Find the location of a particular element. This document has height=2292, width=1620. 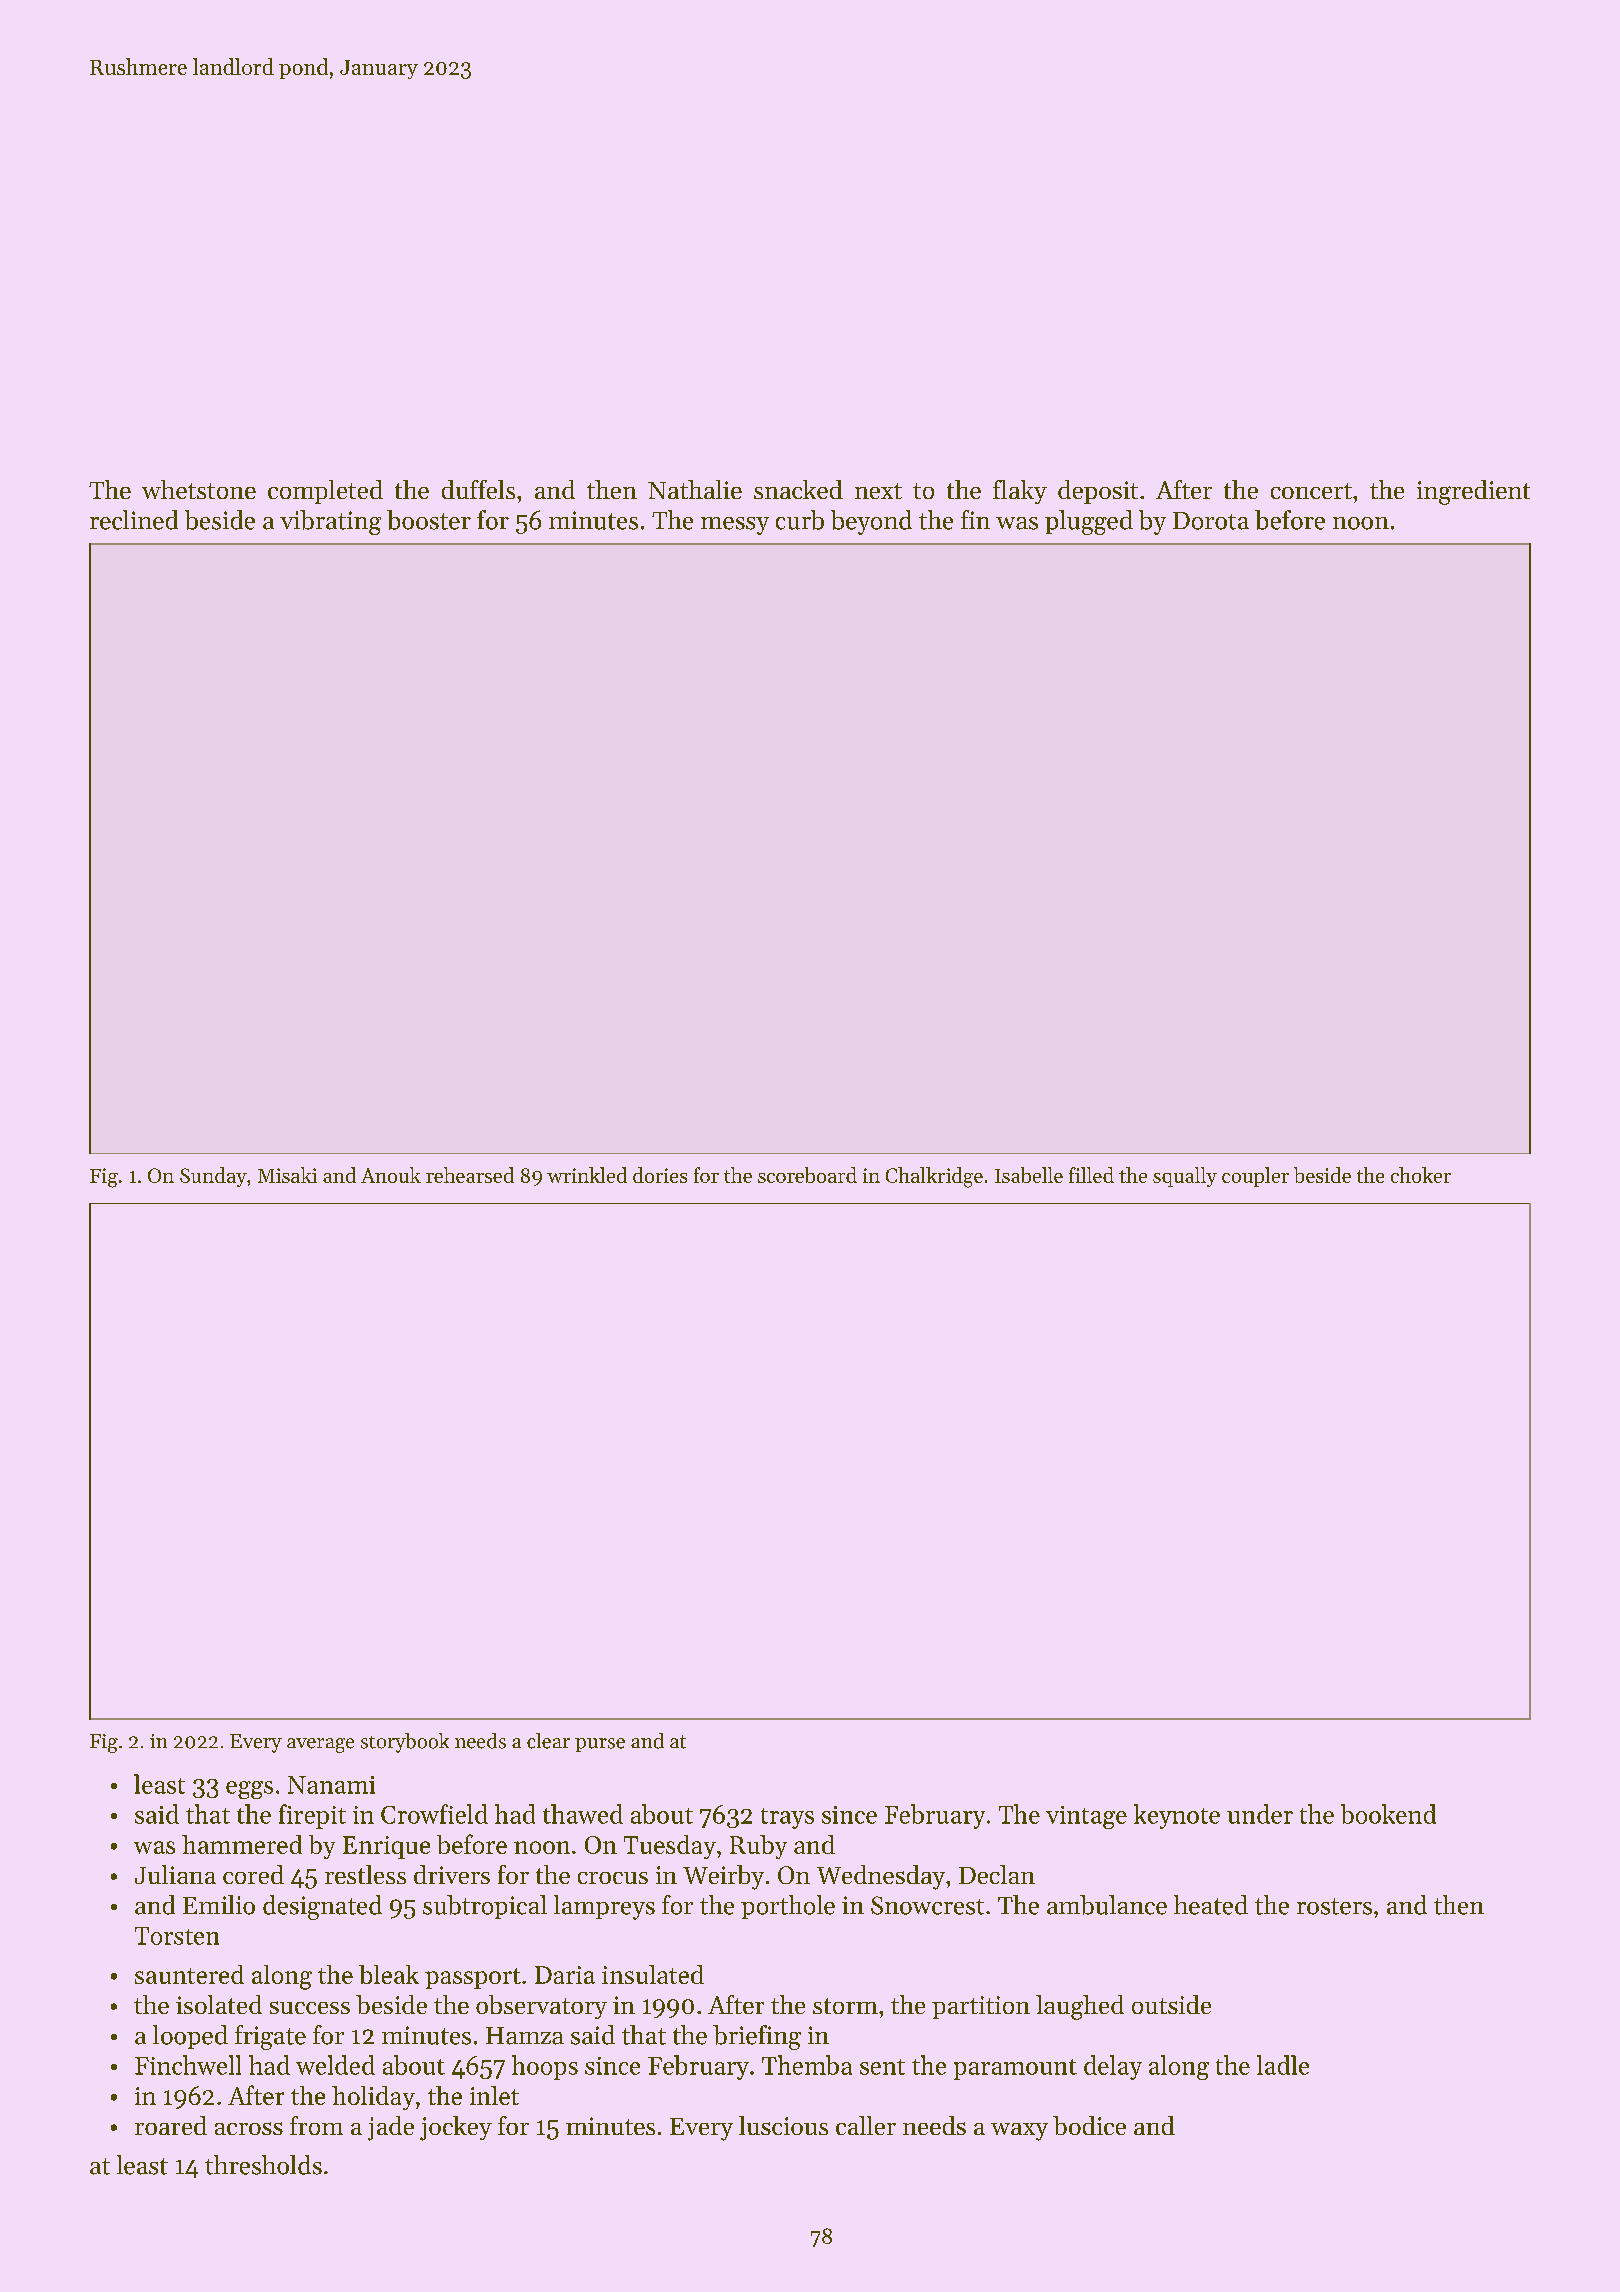

completed is located at coordinates (325, 492).
